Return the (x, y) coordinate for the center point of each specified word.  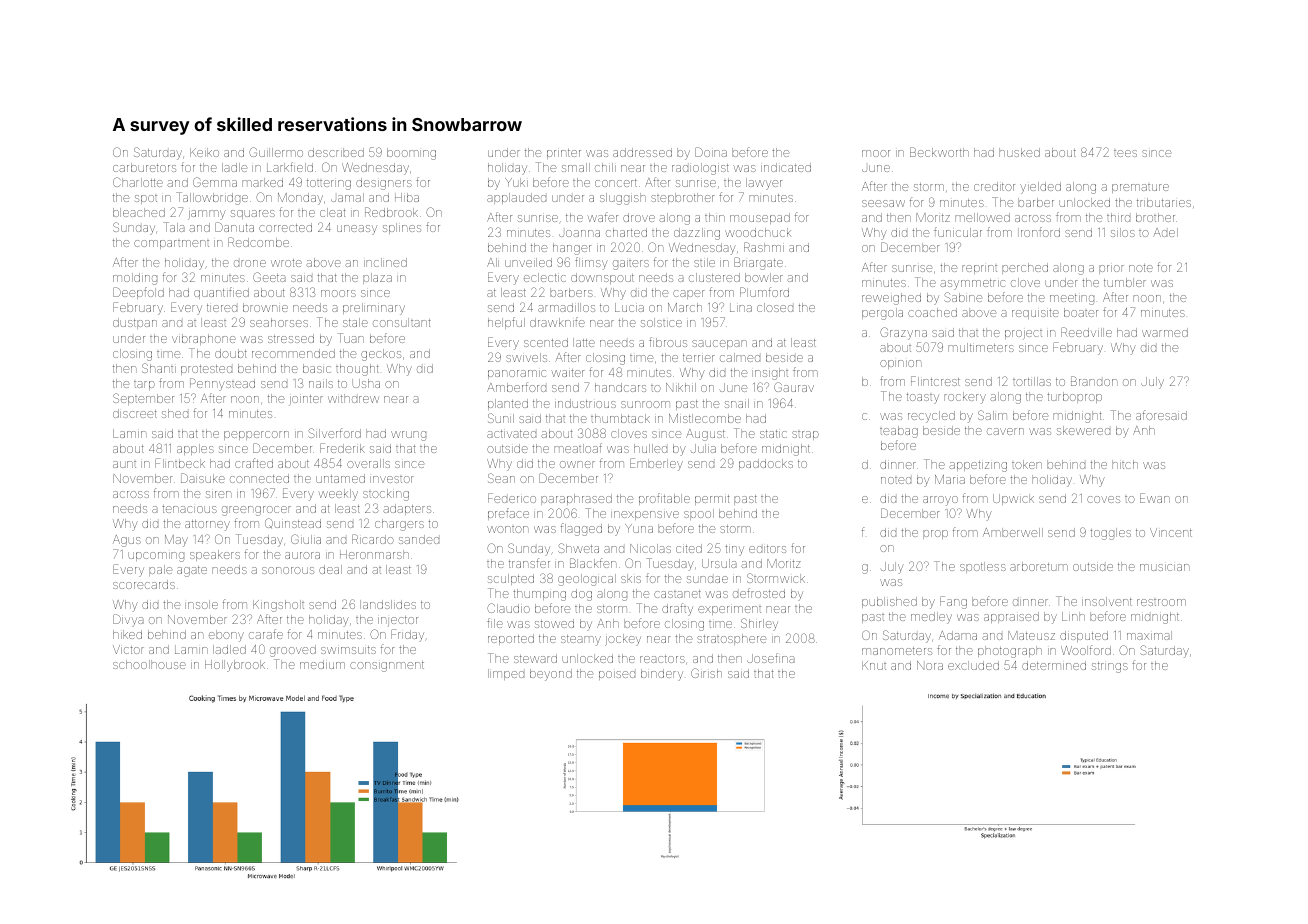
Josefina (771, 658)
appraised (1011, 617)
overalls (368, 463)
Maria (950, 479)
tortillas (1032, 381)
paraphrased (576, 499)
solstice (661, 322)
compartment (171, 244)
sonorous (288, 570)
